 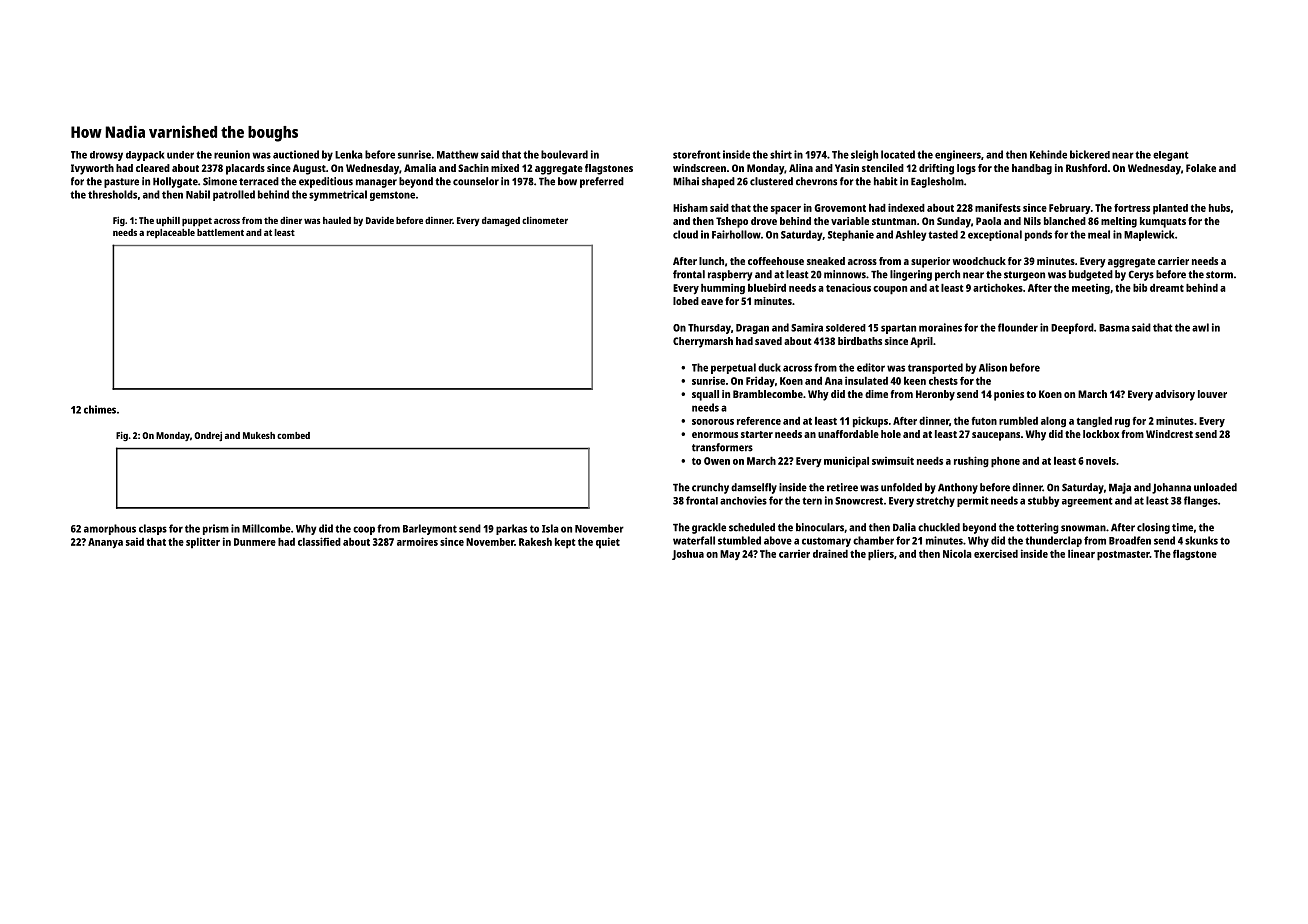 I want to click on elegant, so click(x=1171, y=156).
